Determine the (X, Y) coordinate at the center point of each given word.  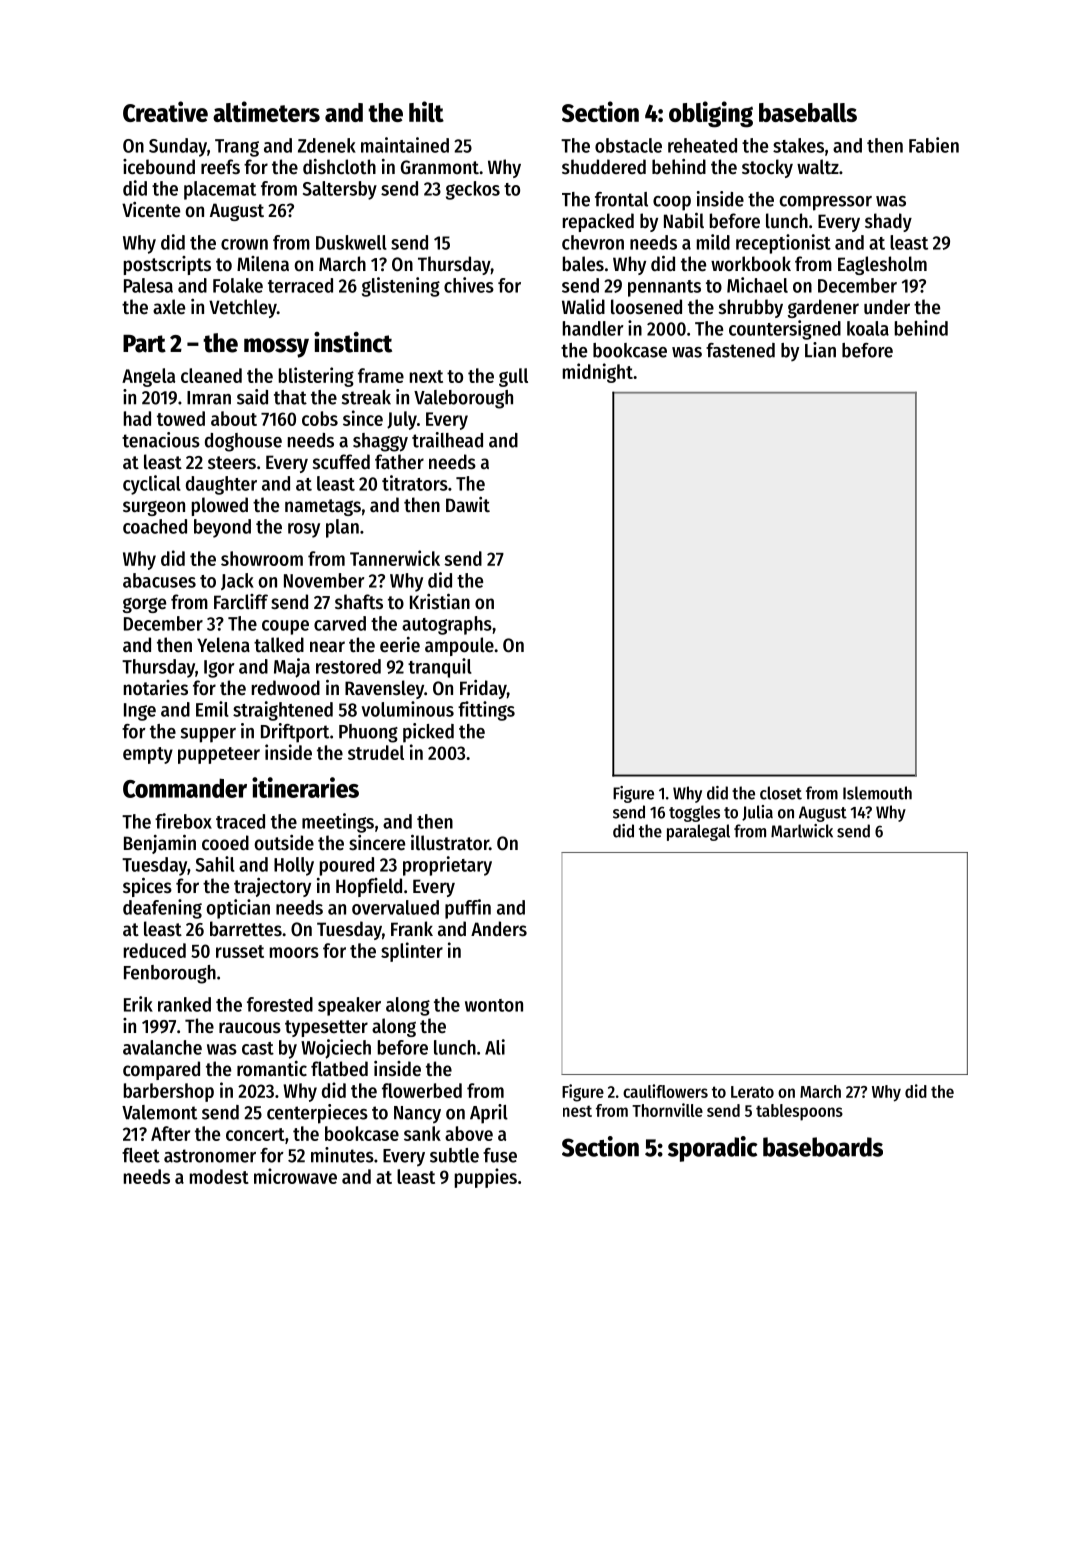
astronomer (210, 1156)
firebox (183, 821)
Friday (483, 689)
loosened (646, 307)
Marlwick (802, 831)
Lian (820, 350)
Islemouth (877, 793)
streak (366, 397)
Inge (140, 712)
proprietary (447, 866)
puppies (486, 1178)
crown (244, 244)
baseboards (823, 1147)
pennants (664, 288)
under (887, 307)
